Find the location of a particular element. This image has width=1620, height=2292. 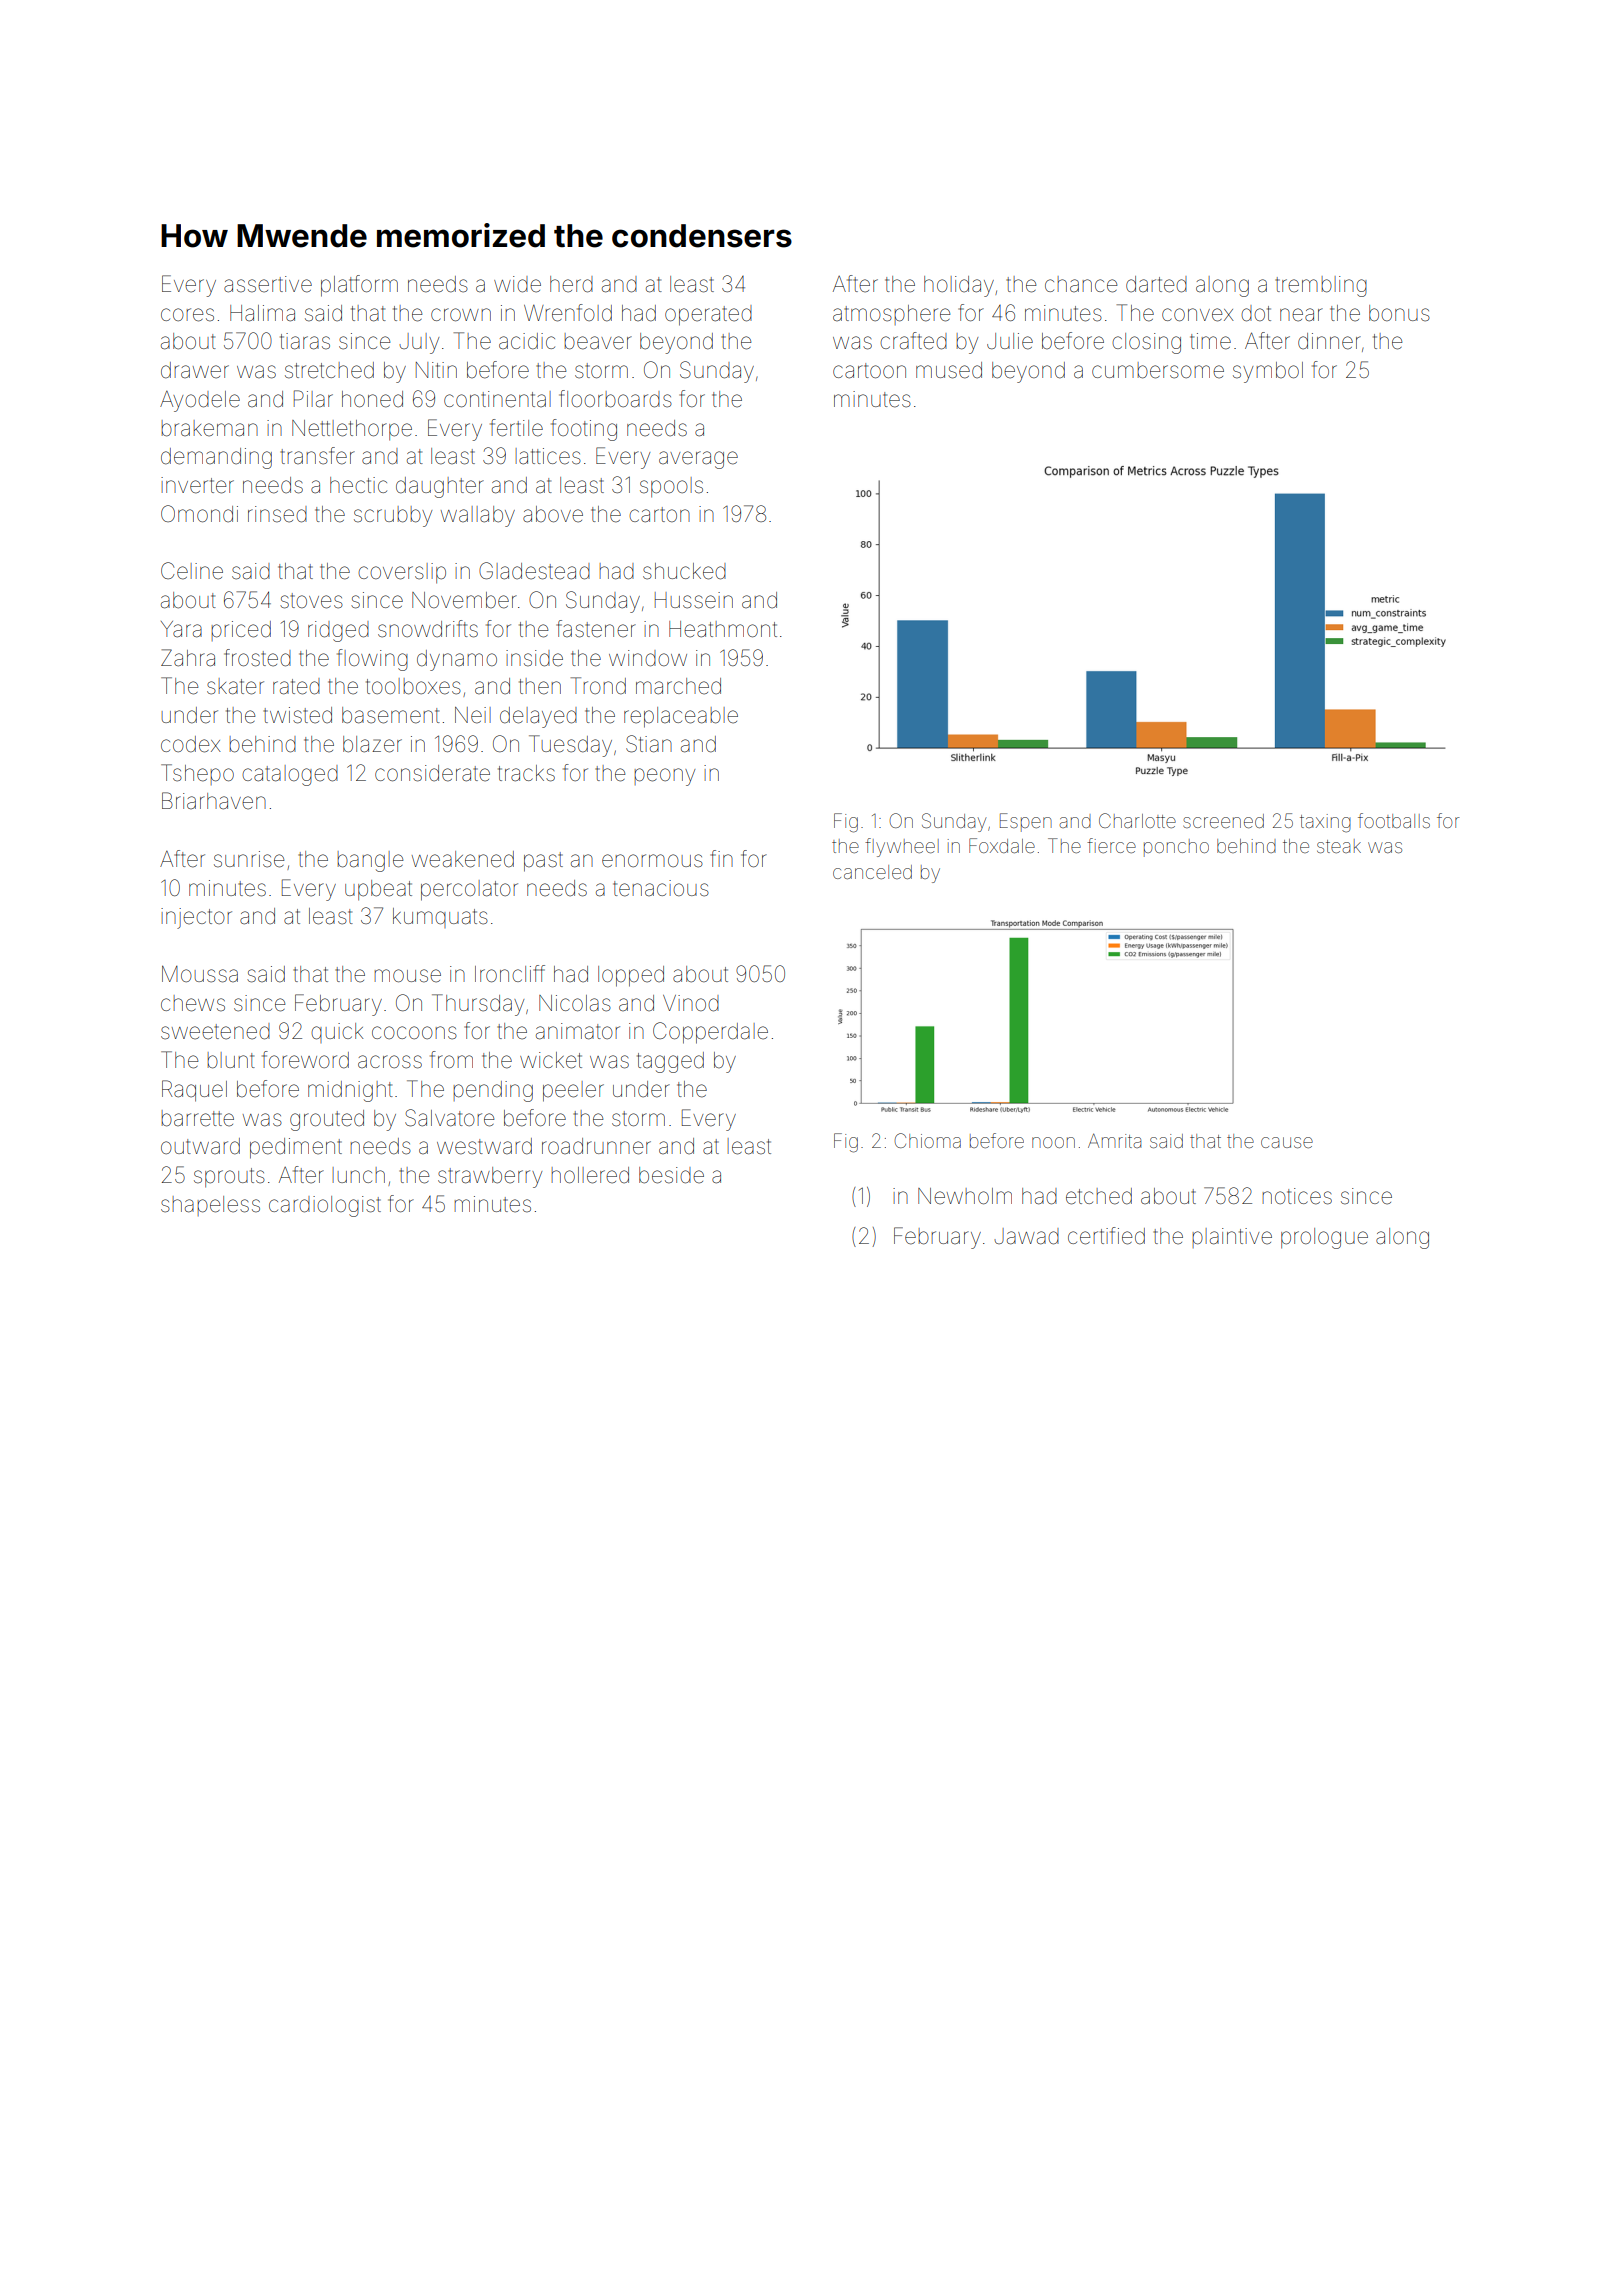

Espen is located at coordinates (1026, 822).
